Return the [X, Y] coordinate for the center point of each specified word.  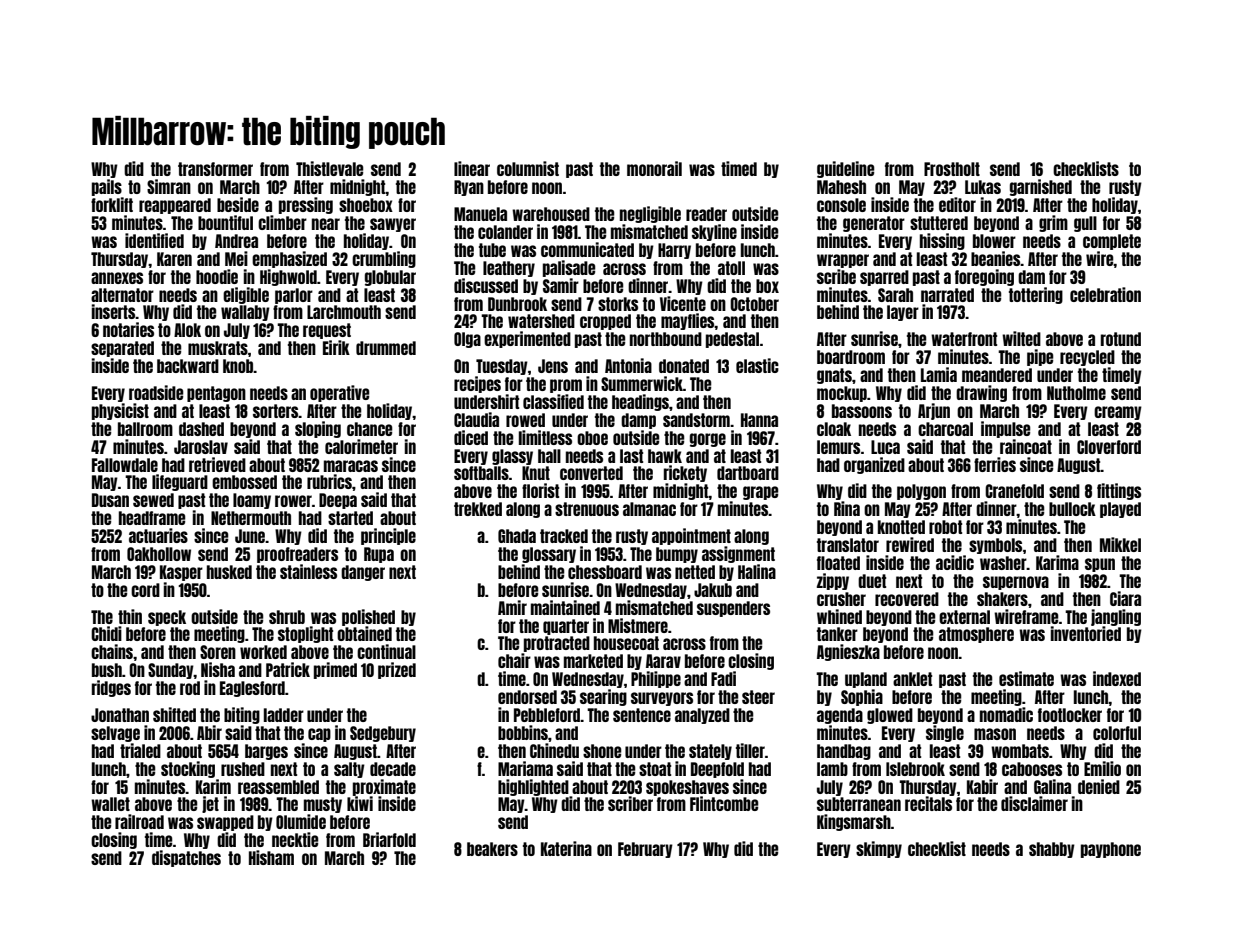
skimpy [879, 849]
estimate [1026, 678]
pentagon [216, 394]
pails [107, 187]
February [645, 850]
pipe [1040, 357]
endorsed [527, 697]
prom [566, 386]
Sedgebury [383, 734]
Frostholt [952, 169]
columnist [528, 168]
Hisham [271, 857]
